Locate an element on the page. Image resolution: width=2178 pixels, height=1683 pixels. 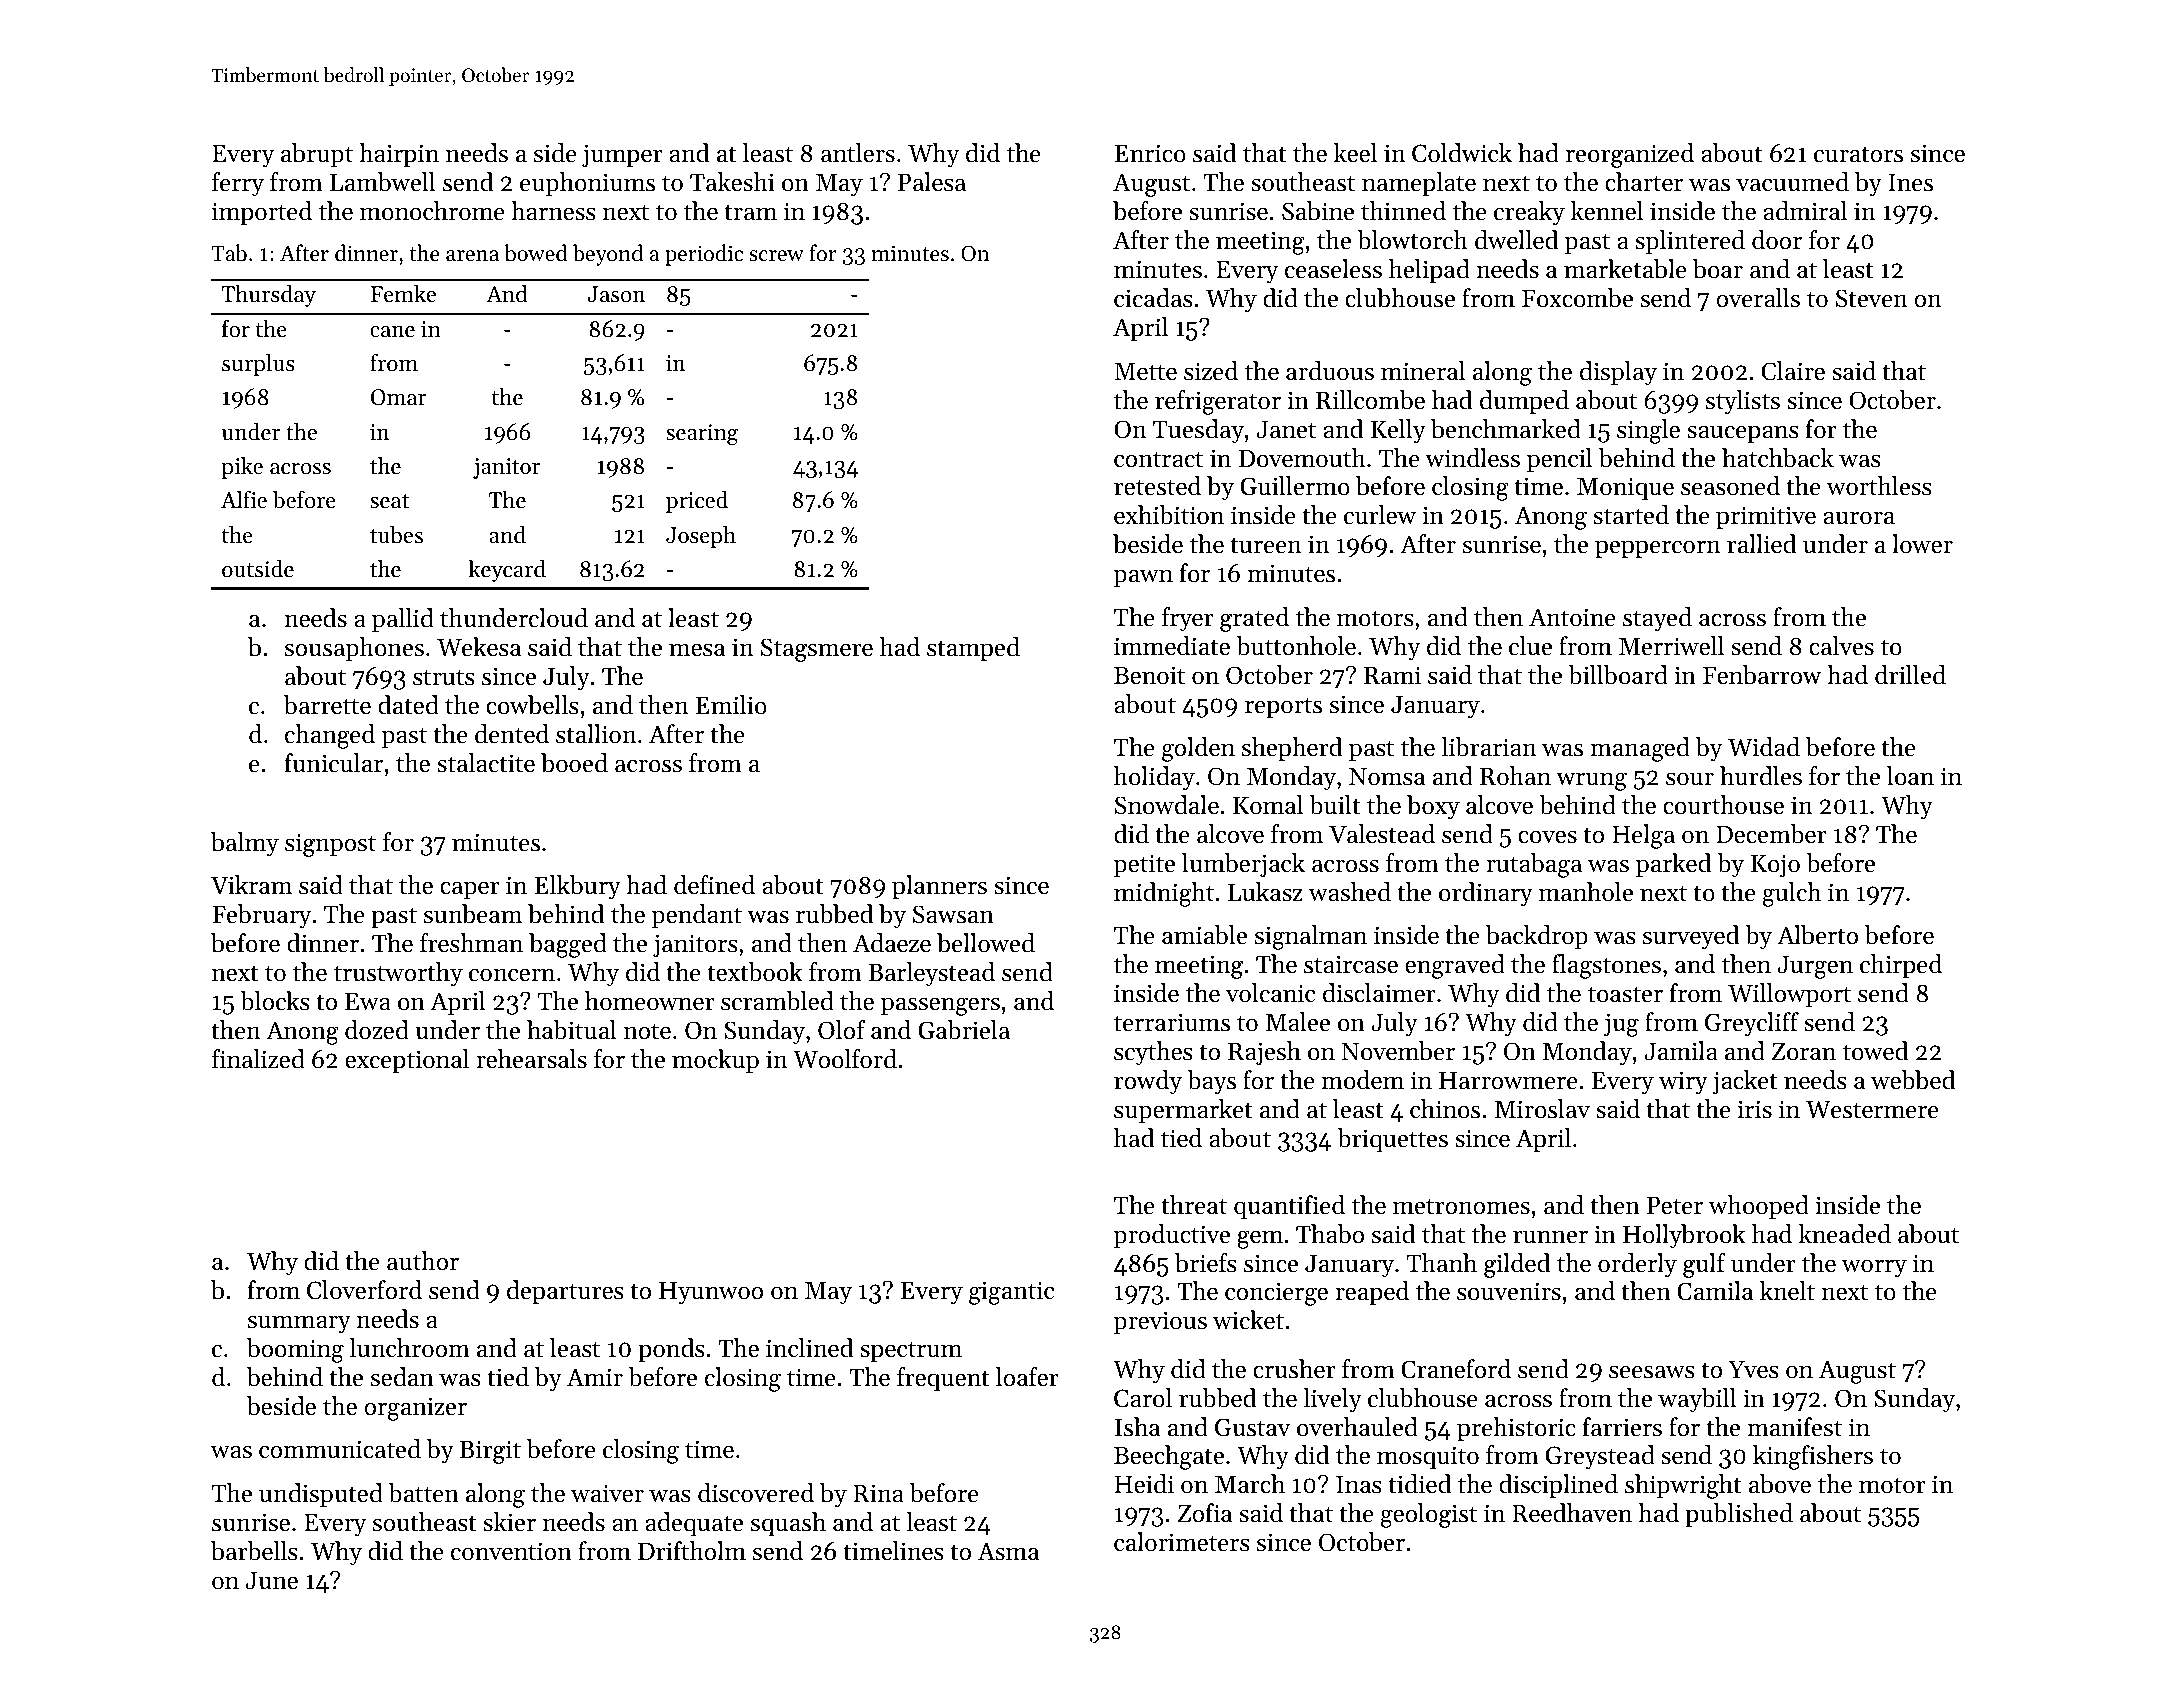
Enrico is located at coordinates (1150, 153).
